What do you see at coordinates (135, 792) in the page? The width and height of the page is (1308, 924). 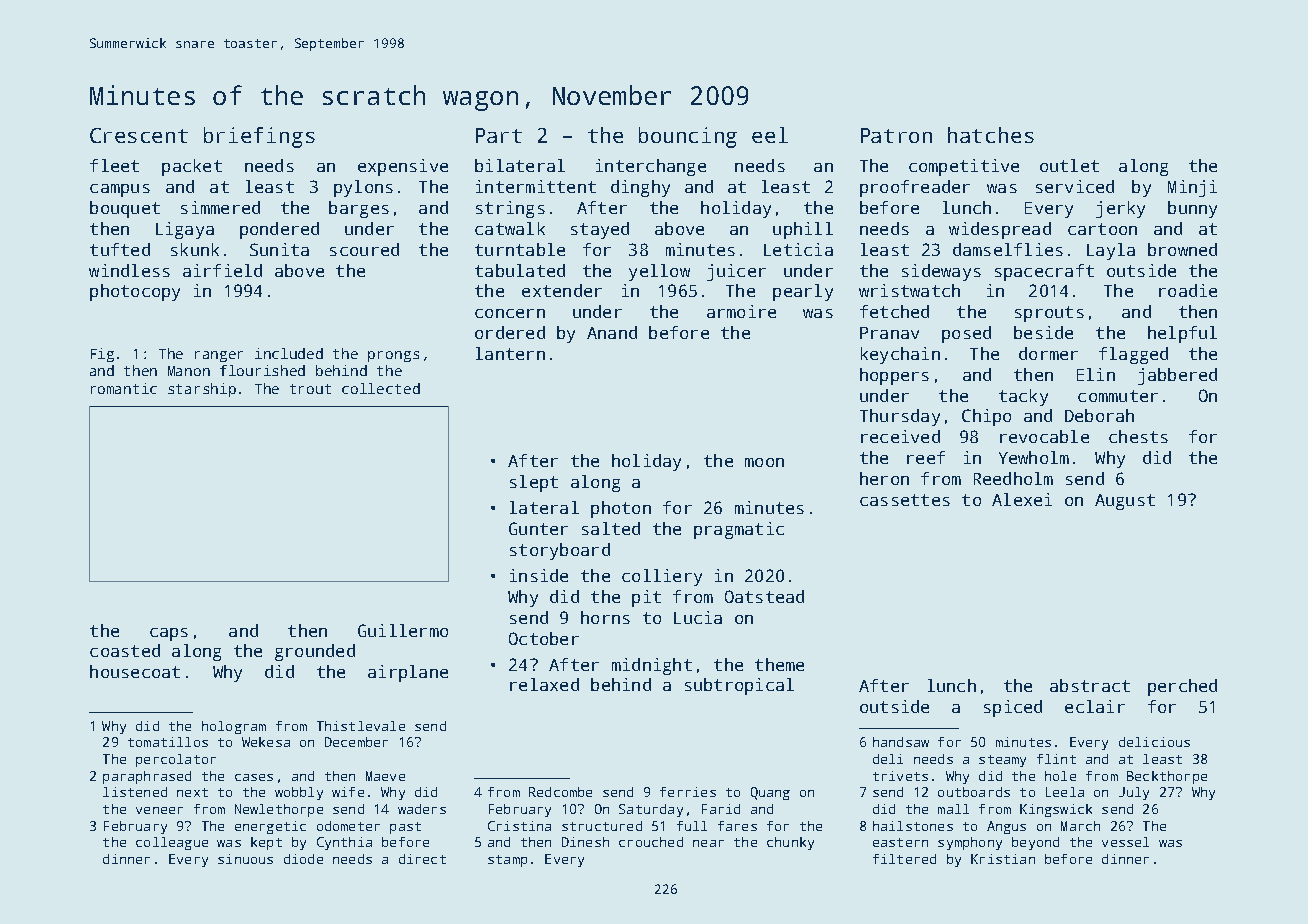 I see `listened` at bounding box center [135, 792].
